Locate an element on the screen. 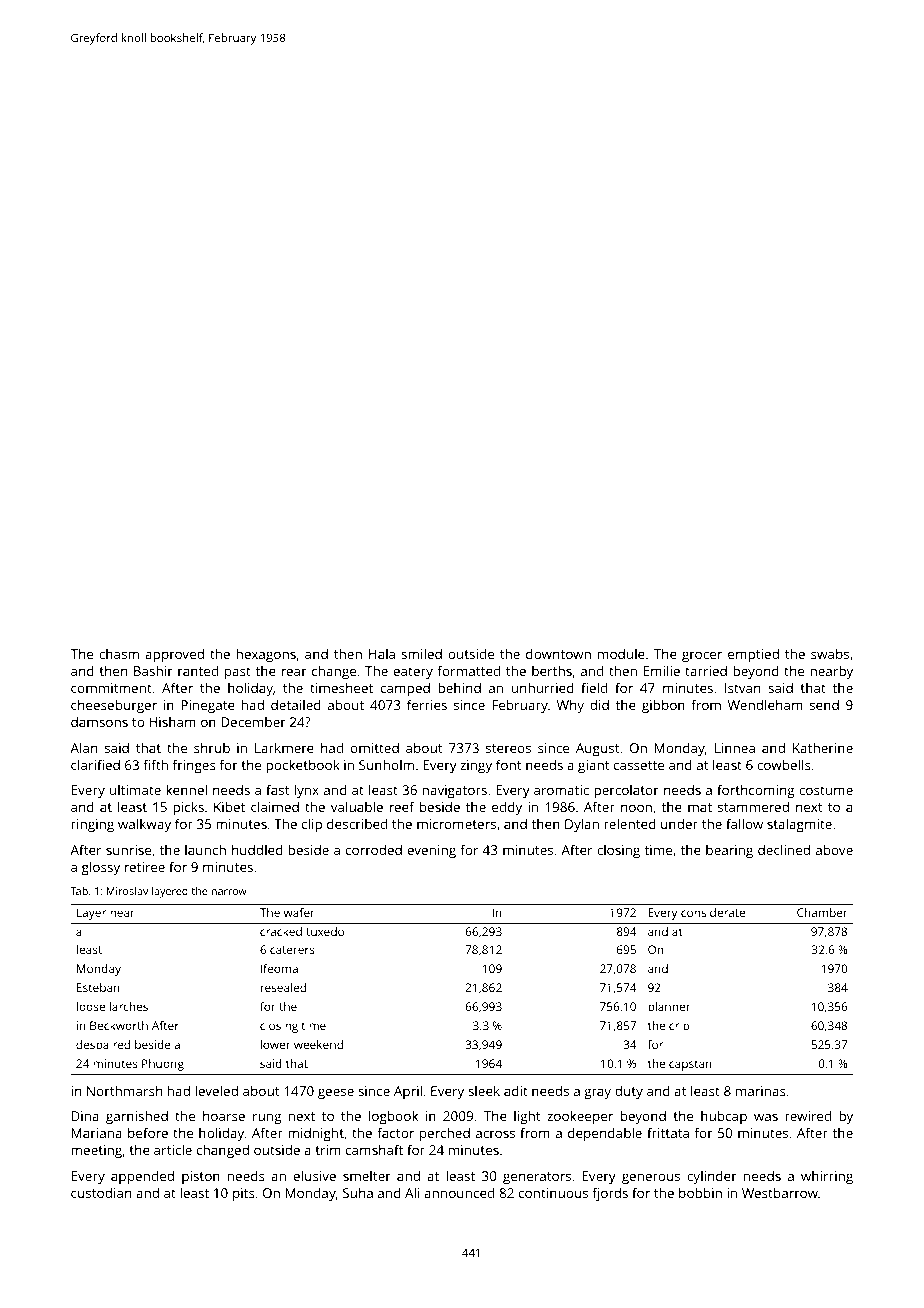 The width and height of the screenshot is (924, 1308). continuous is located at coordinates (553, 1193).
